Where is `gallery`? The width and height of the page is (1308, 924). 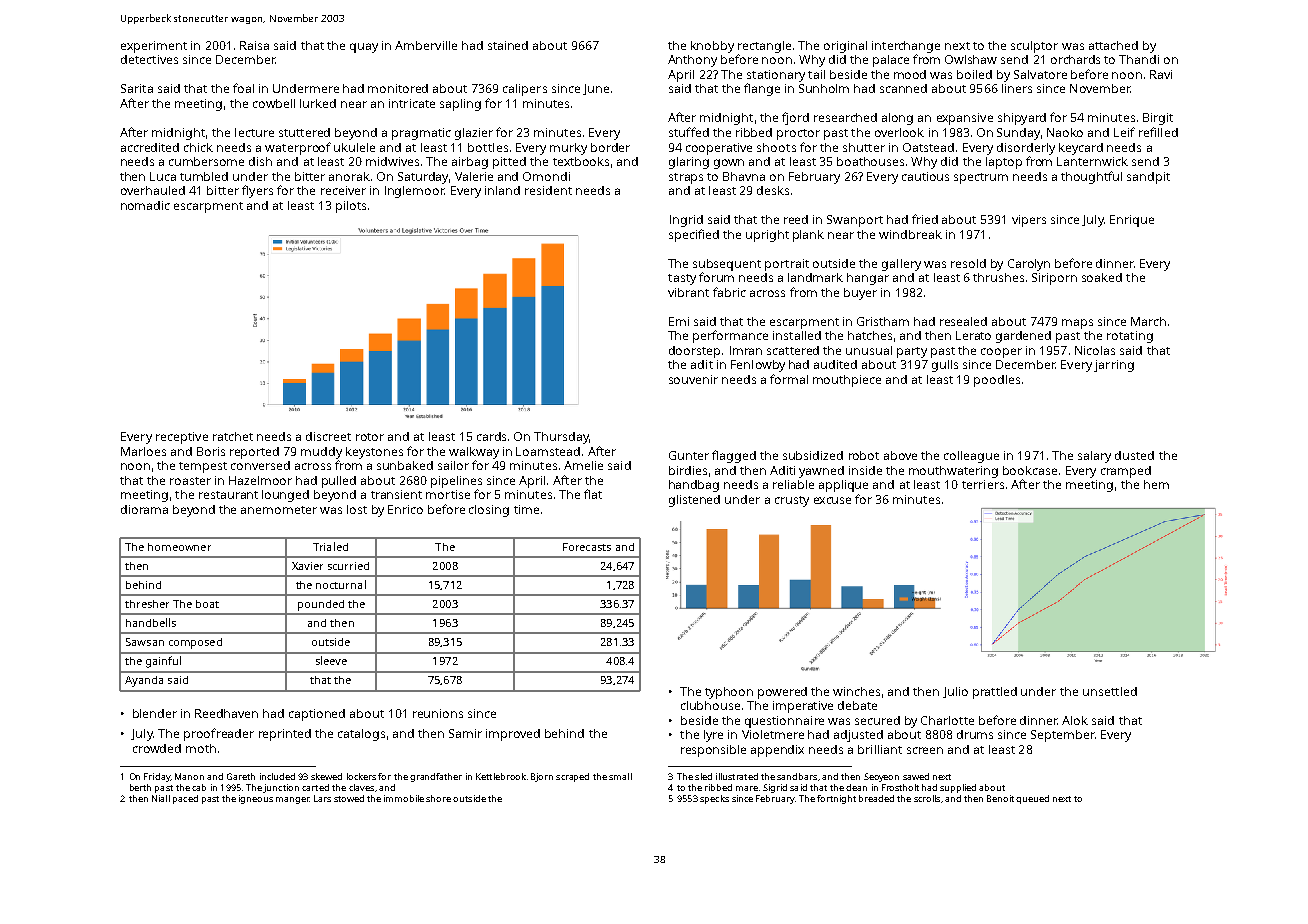
gallery is located at coordinates (901, 265).
